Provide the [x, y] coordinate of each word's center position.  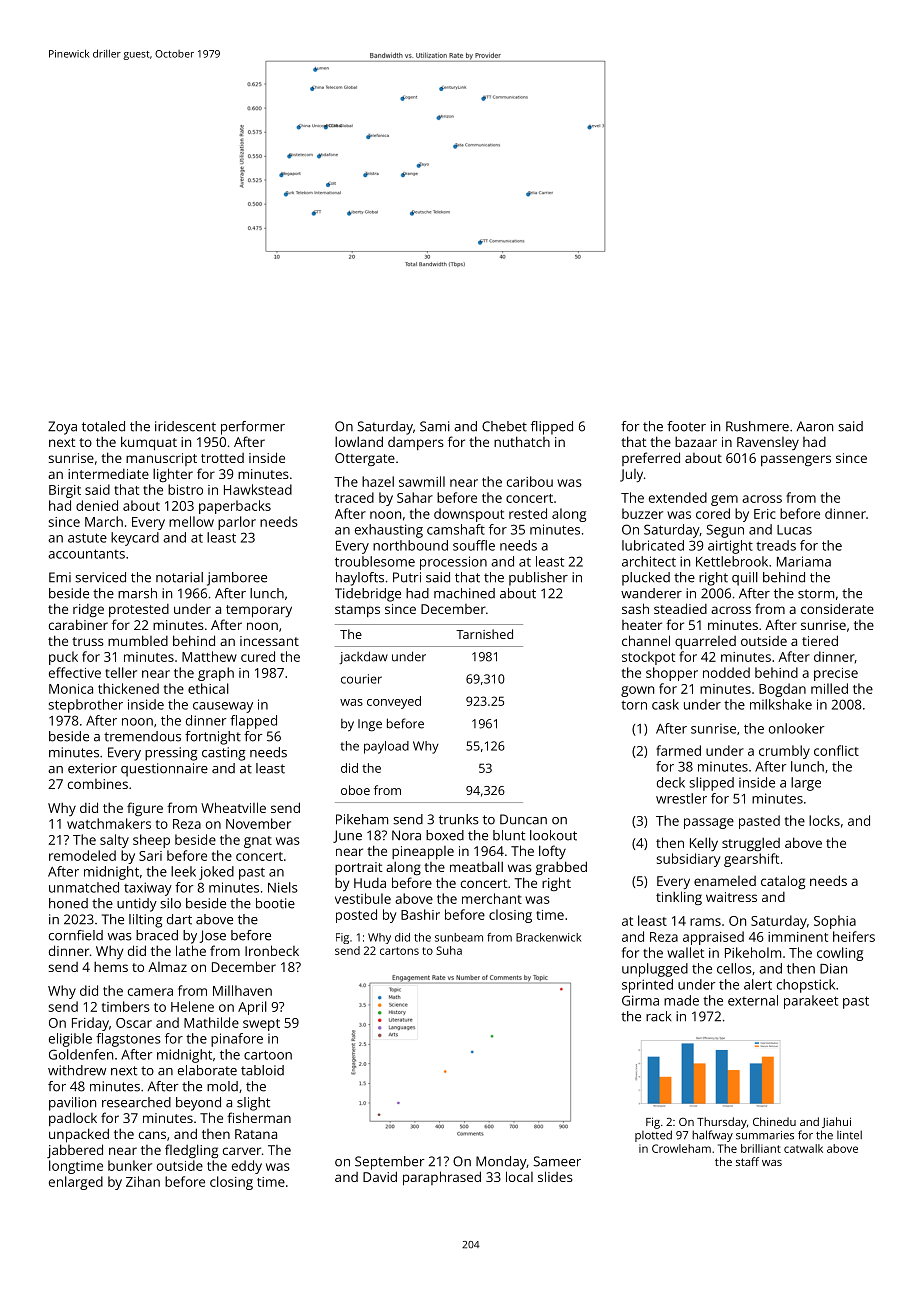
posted [356, 916]
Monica [71, 689]
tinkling [679, 898]
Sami [435, 426]
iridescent [185, 426]
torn [634, 705]
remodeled [82, 855]
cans [152, 1135]
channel [646, 640]
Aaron [815, 426]
